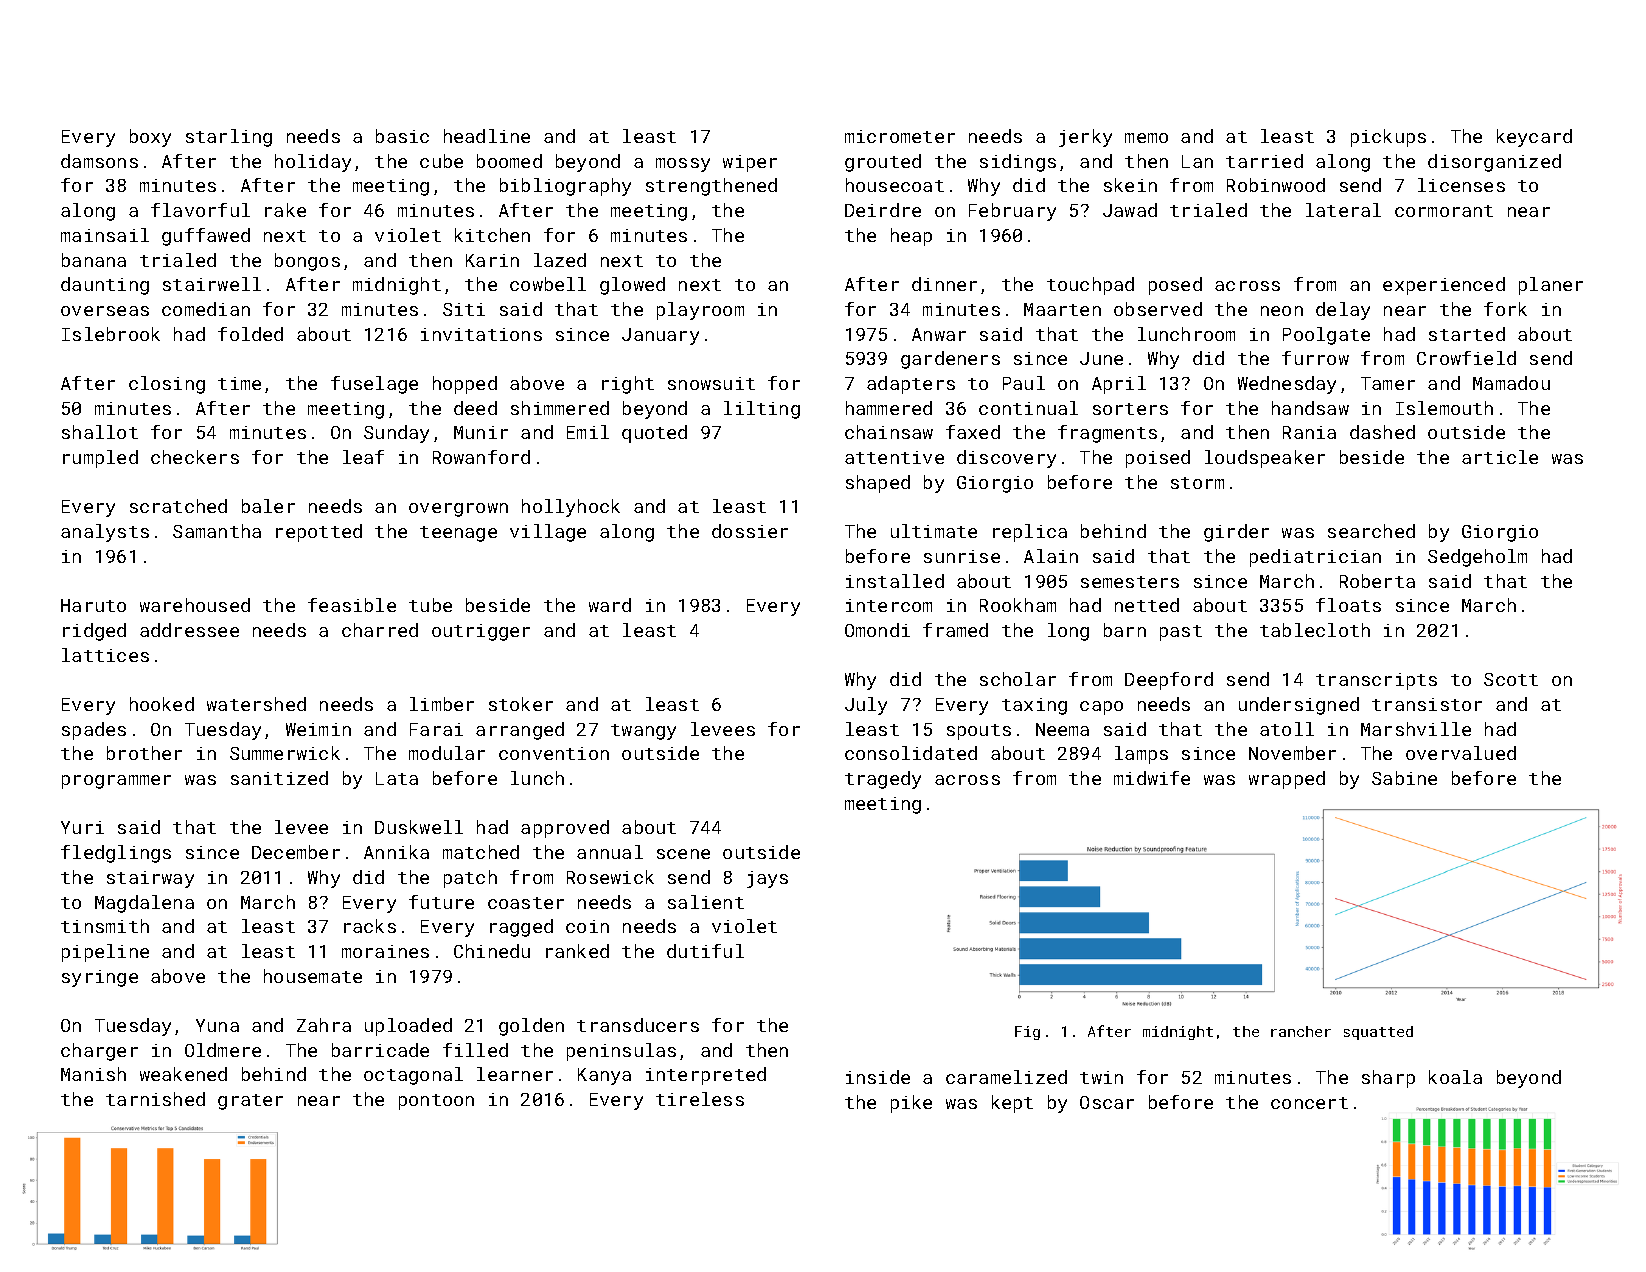 The height and width of the page is (1272, 1646). Describe the element at coordinates (1276, 185) in the page. I see `Robinwood` at that location.
